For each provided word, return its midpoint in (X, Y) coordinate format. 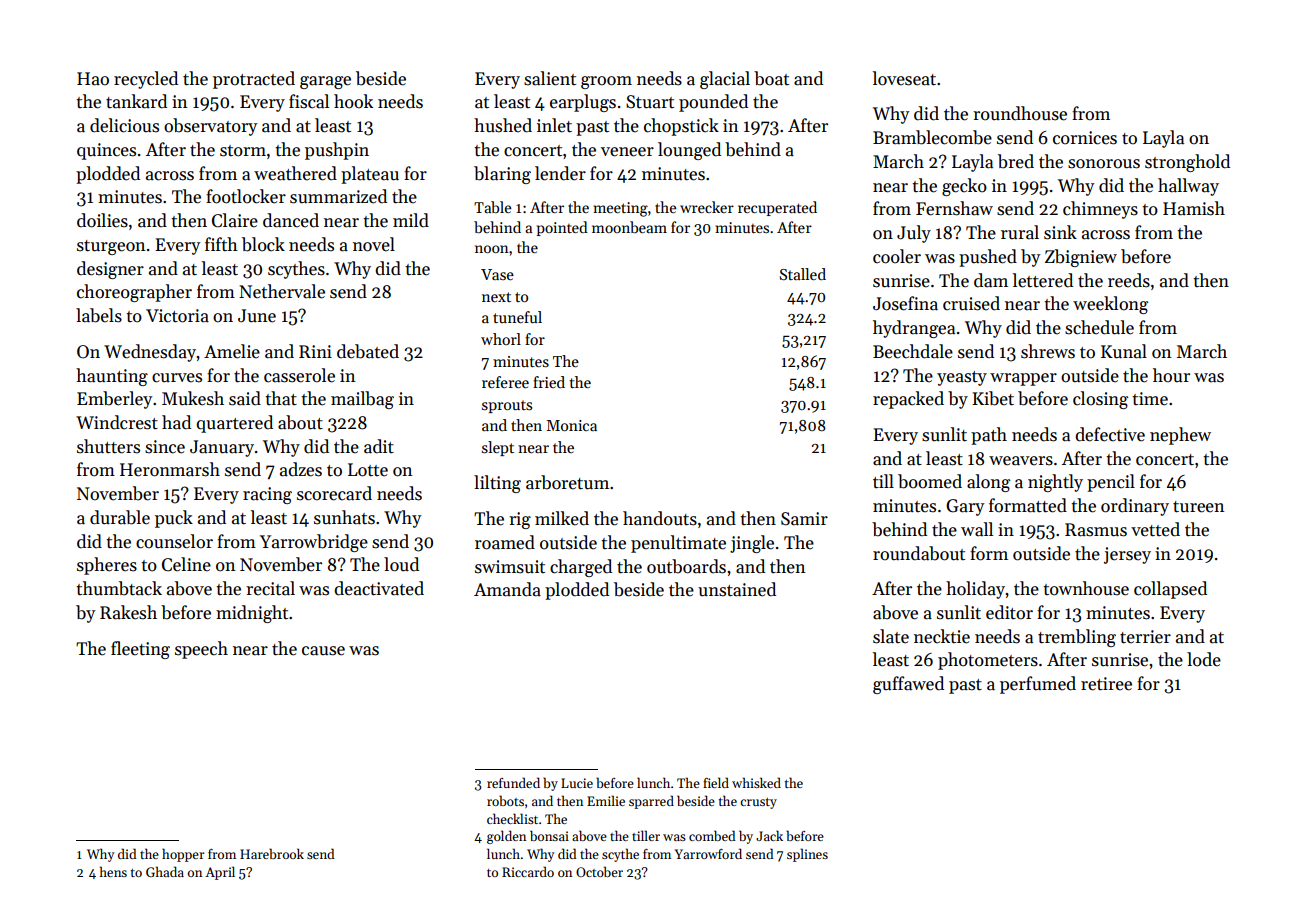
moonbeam (629, 227)
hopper (183, 855)
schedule (1099, 327)
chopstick (681, 127)
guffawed (908, 685)
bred (1016, 161)
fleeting (140, 650)
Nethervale (282, 291)
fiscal (309, 101)
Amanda (507, 589)
